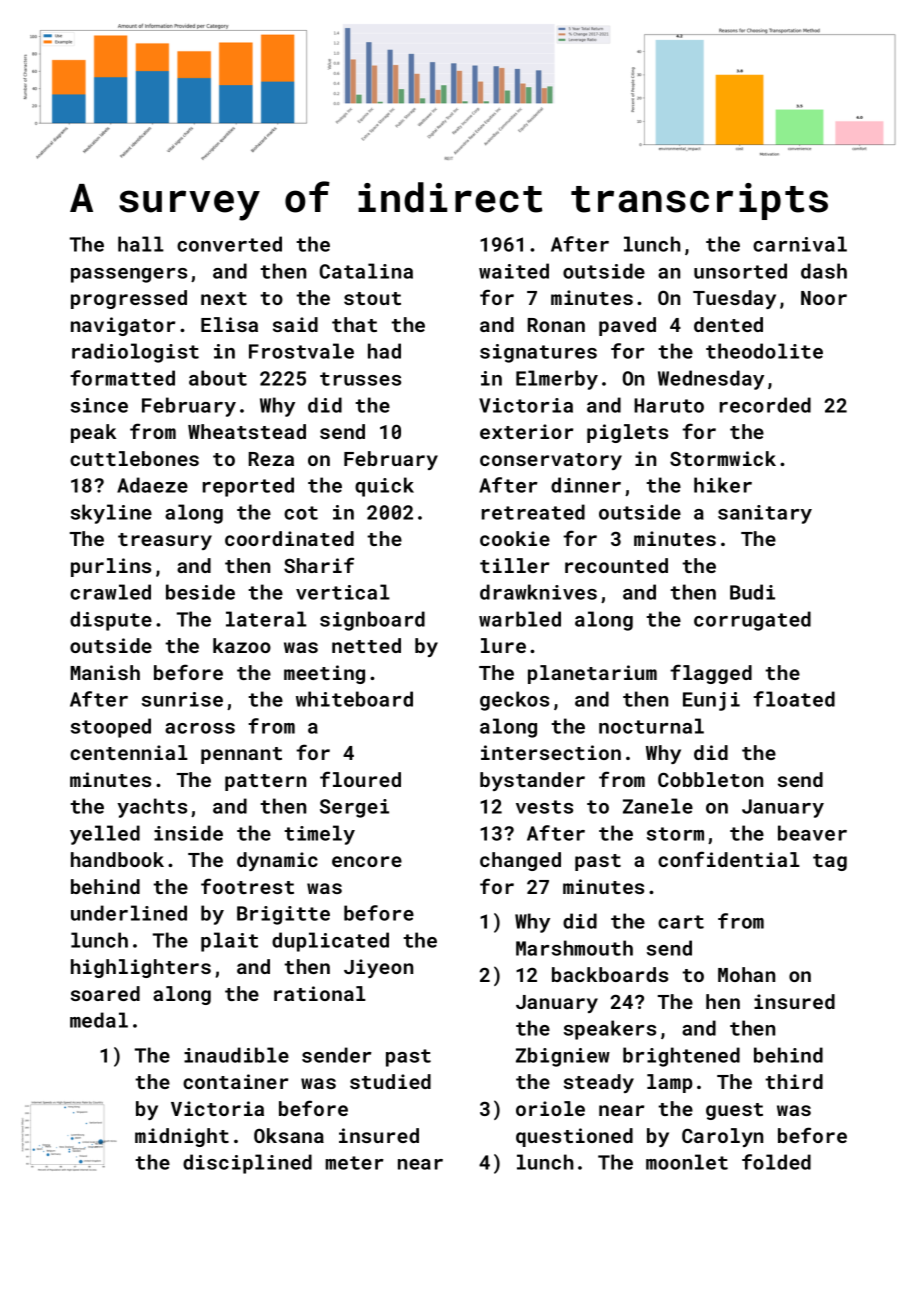 This page has height=1311, width=924. What do you see at coordinates (354, 699) in the page?
I see `whiteboard` at bounding box center [354, 699].
